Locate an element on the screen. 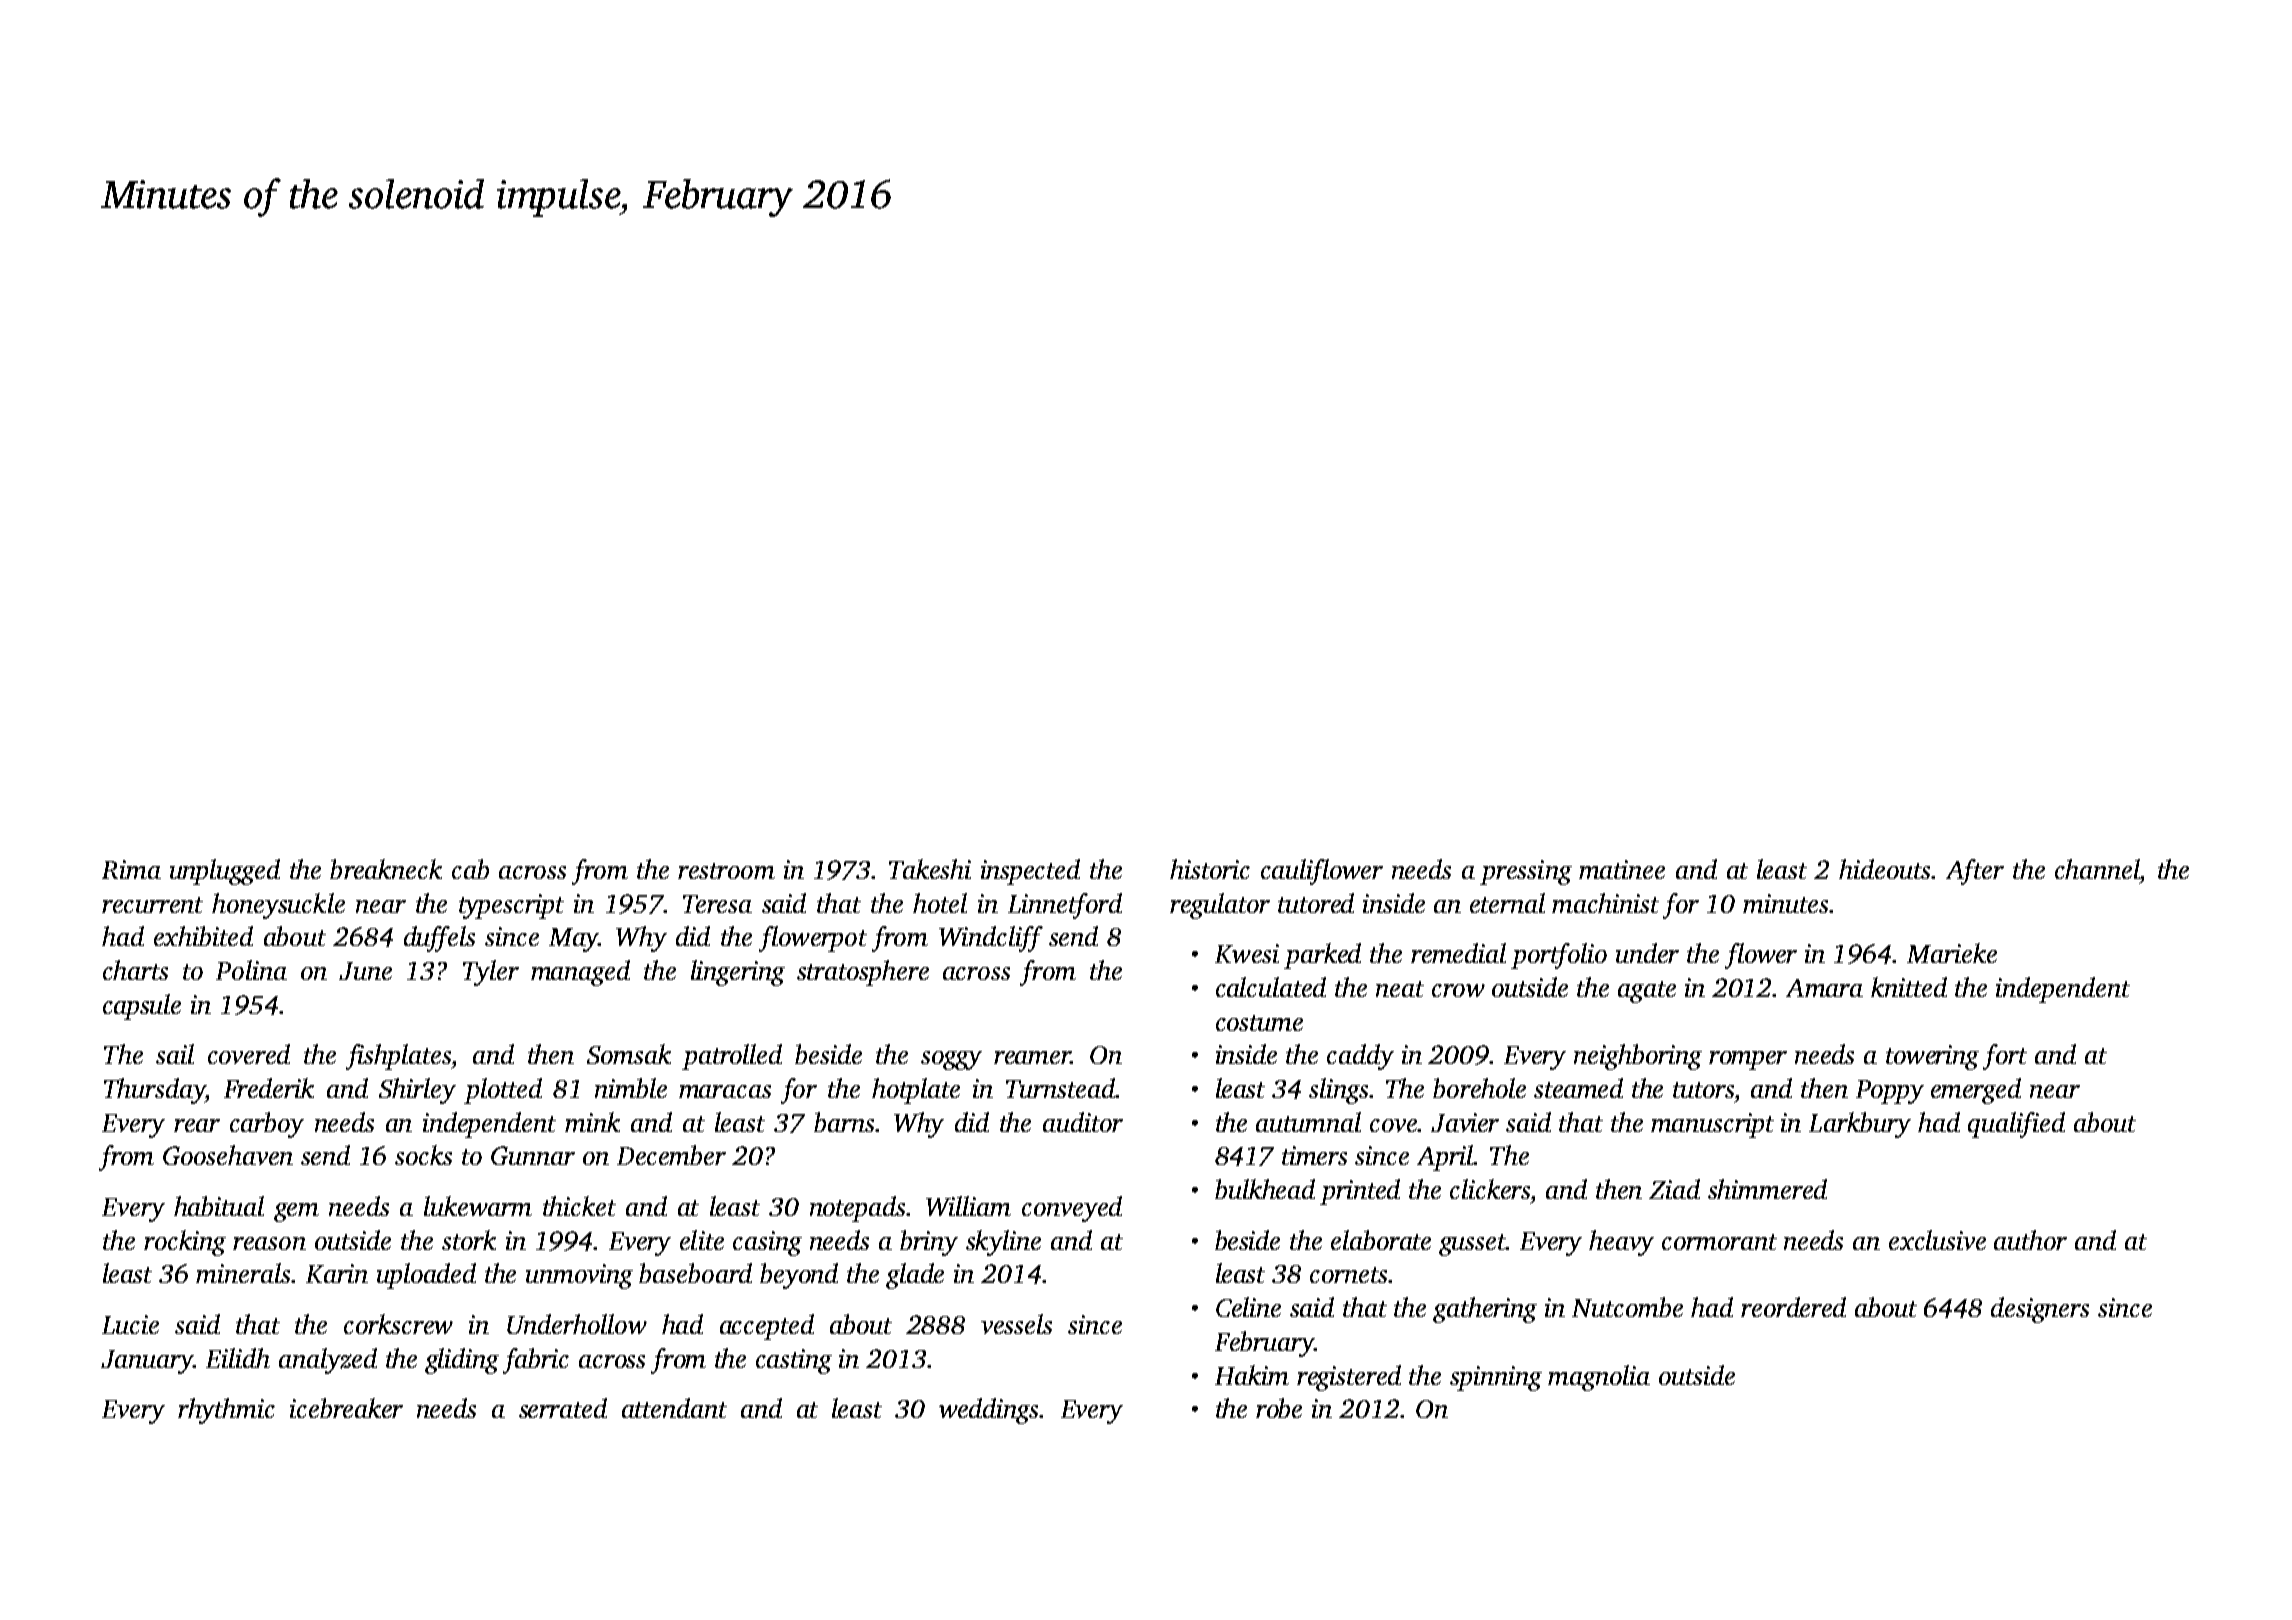 The image size is (2292, 1620). reordered is located at coordinates (1793, 1307).
